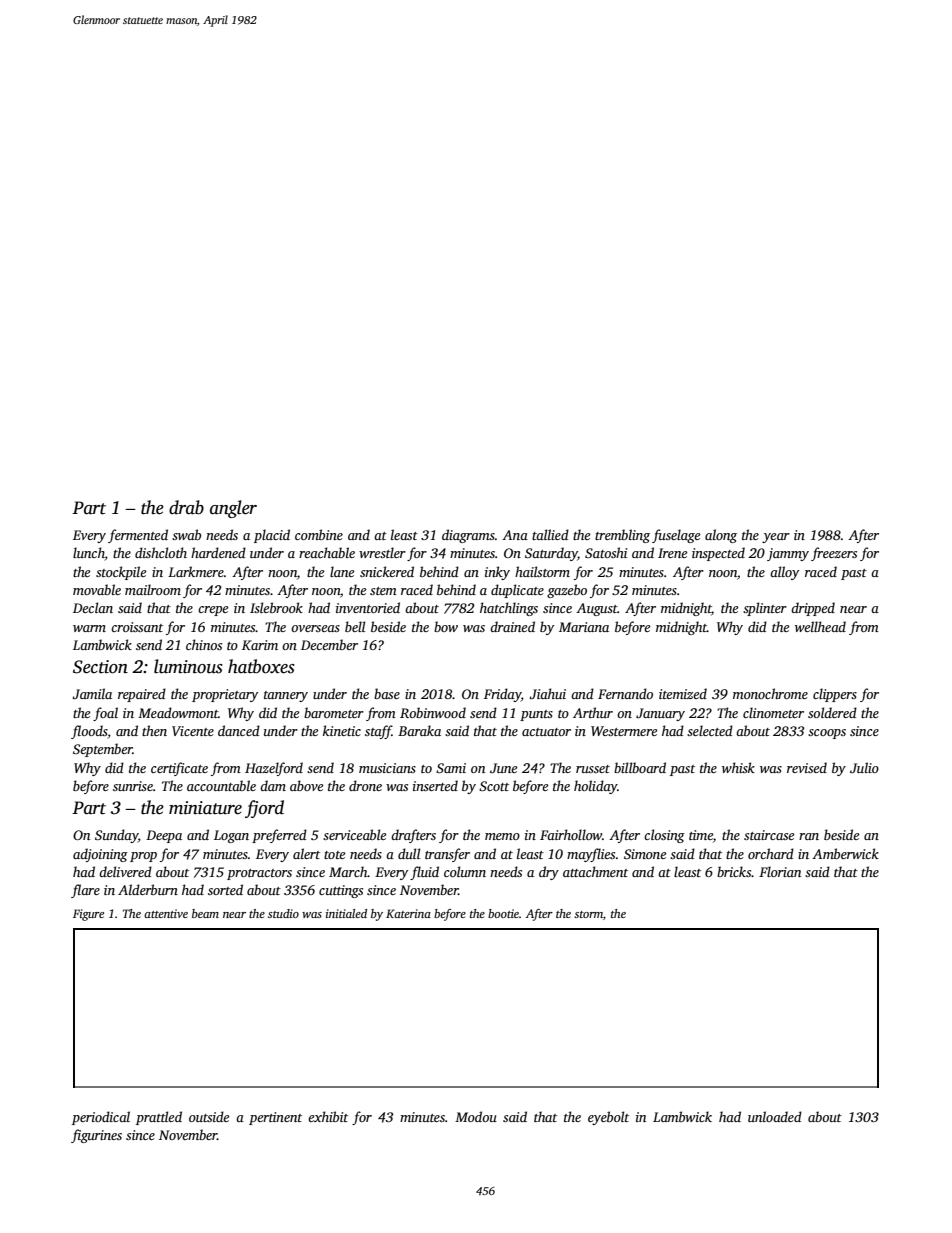 The height and width of the screenshot is (1233, 952). Describe the element at coordinates (233, 509) in the screenshot. I see `angler` at that location.
